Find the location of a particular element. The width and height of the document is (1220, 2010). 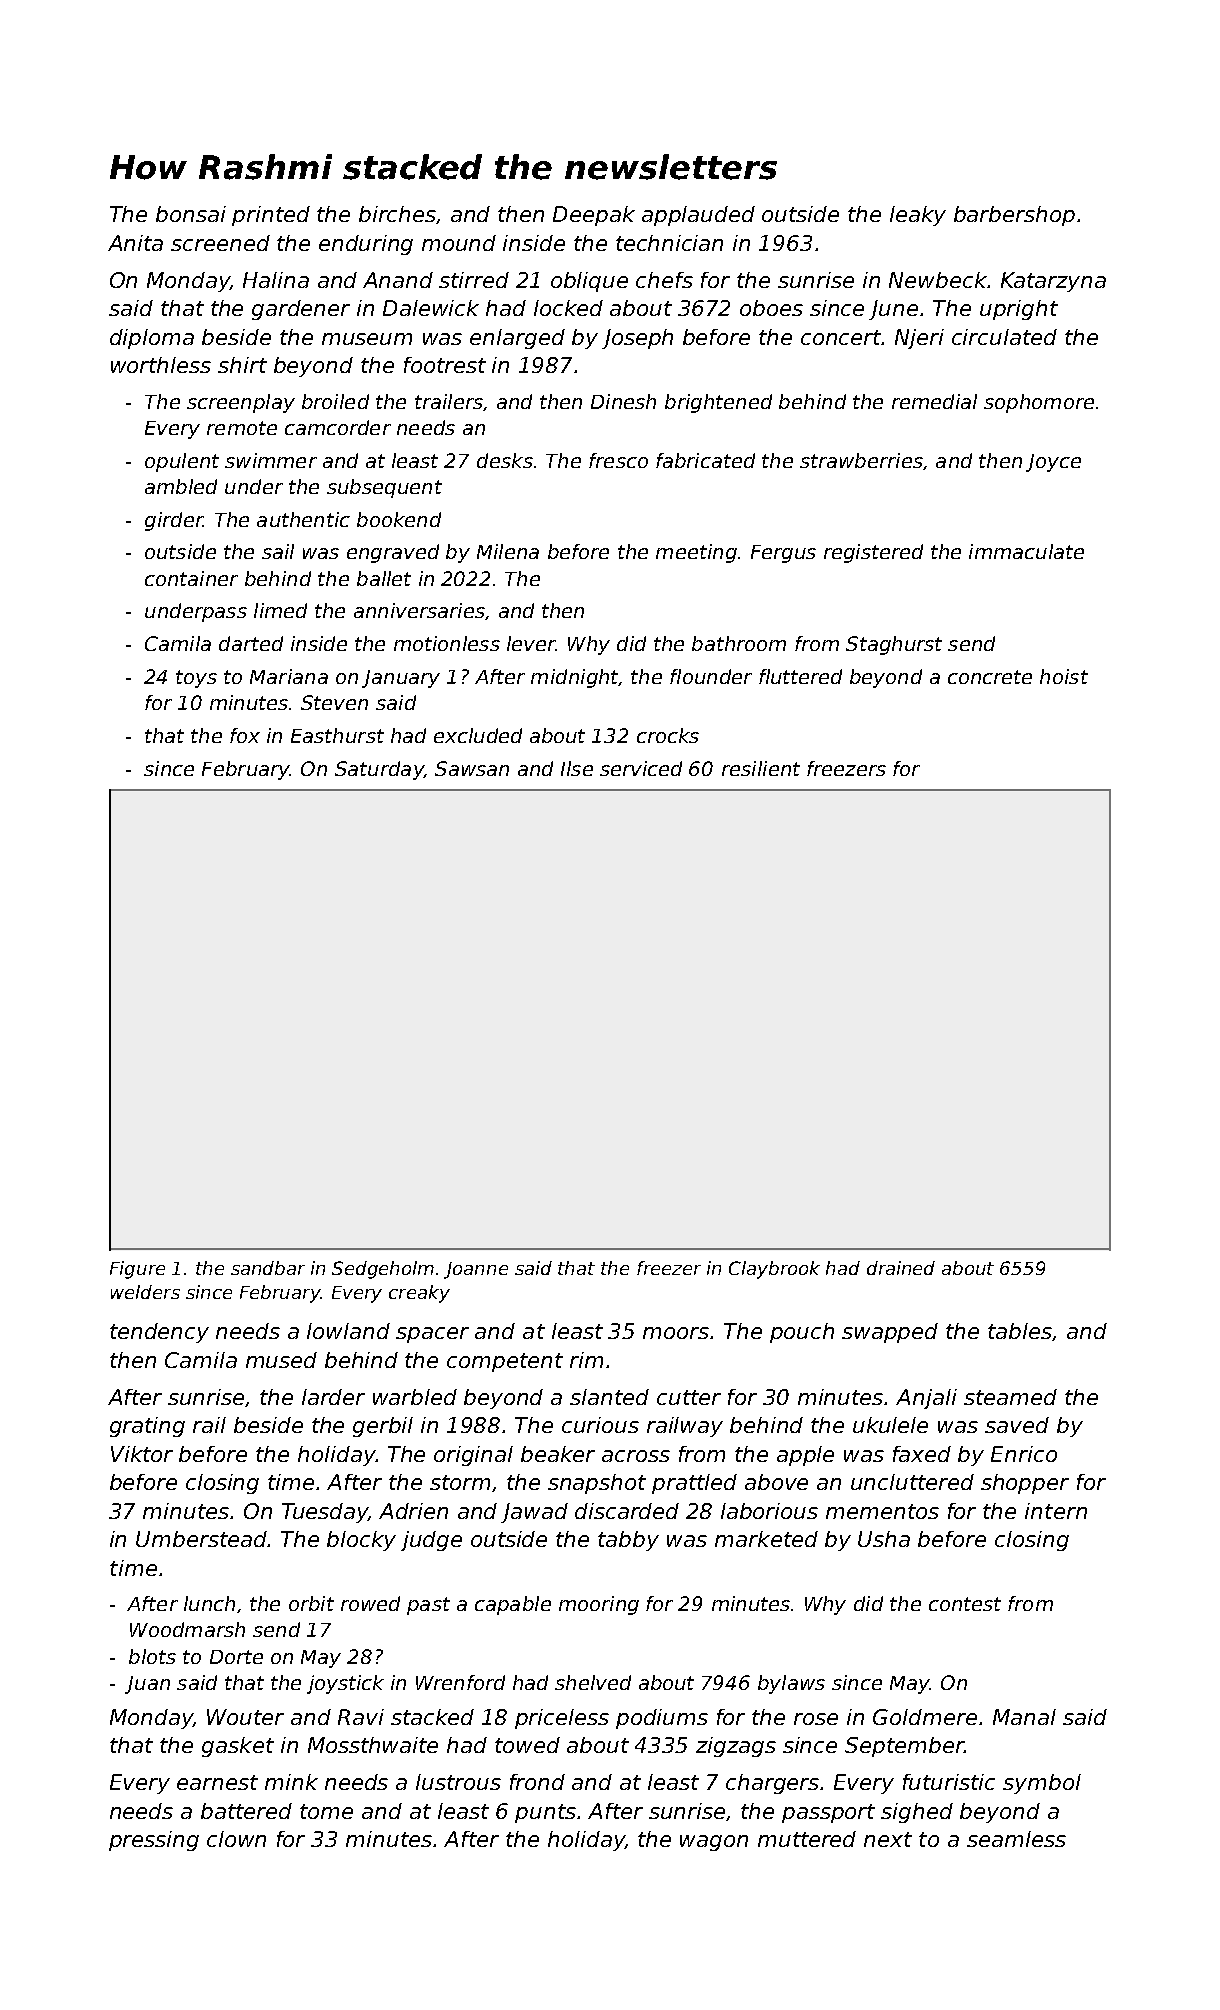

sophomore is located at coordinates (1039, 403).
